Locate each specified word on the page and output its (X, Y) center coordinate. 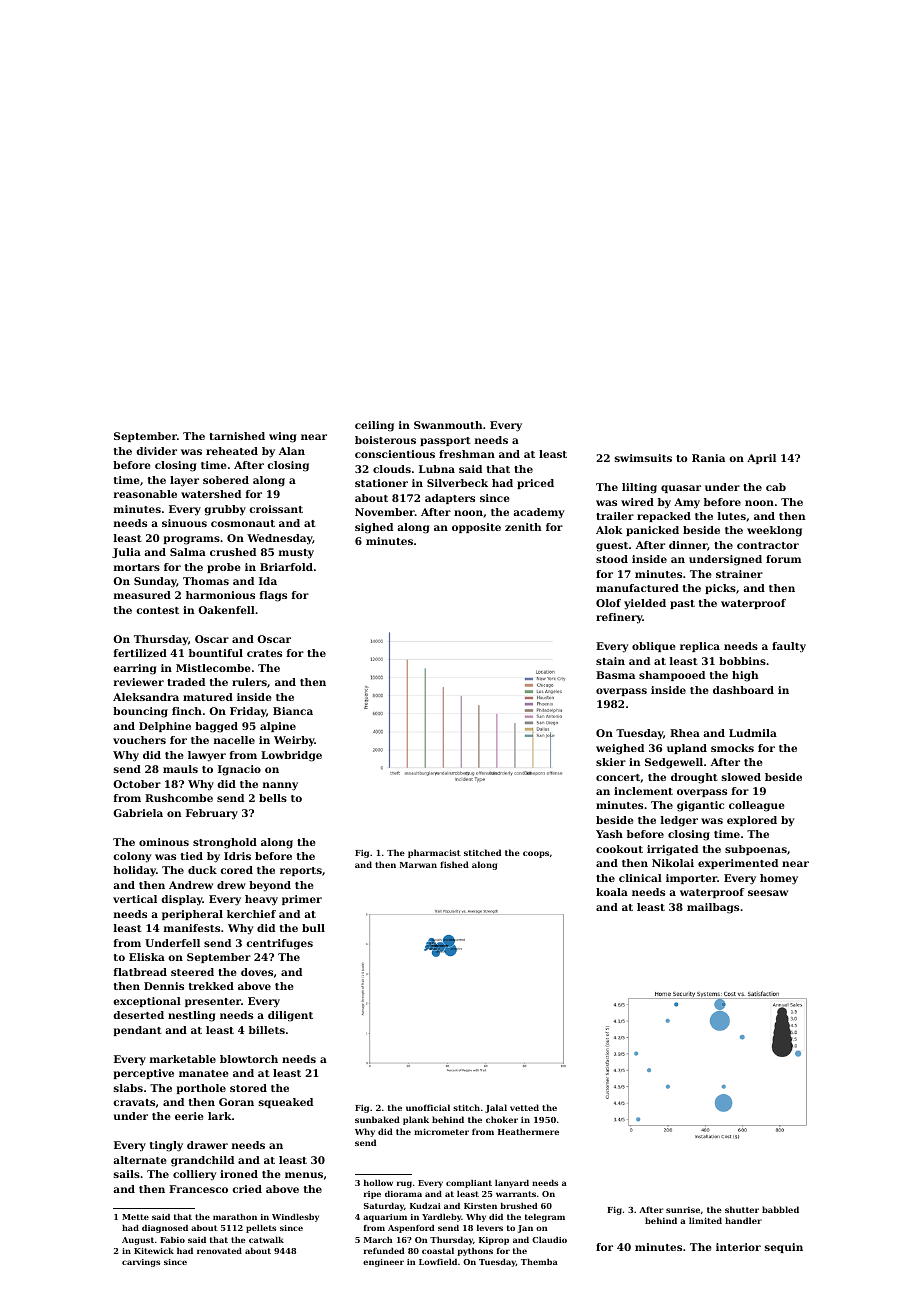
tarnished (237, 436)
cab (776, 487)
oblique (654, 647)
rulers (249, 682)
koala (612, 892)
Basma (615, 675)
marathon (235, 1217)
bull (313, 928)
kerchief (251, 914)
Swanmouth (448, 425)
